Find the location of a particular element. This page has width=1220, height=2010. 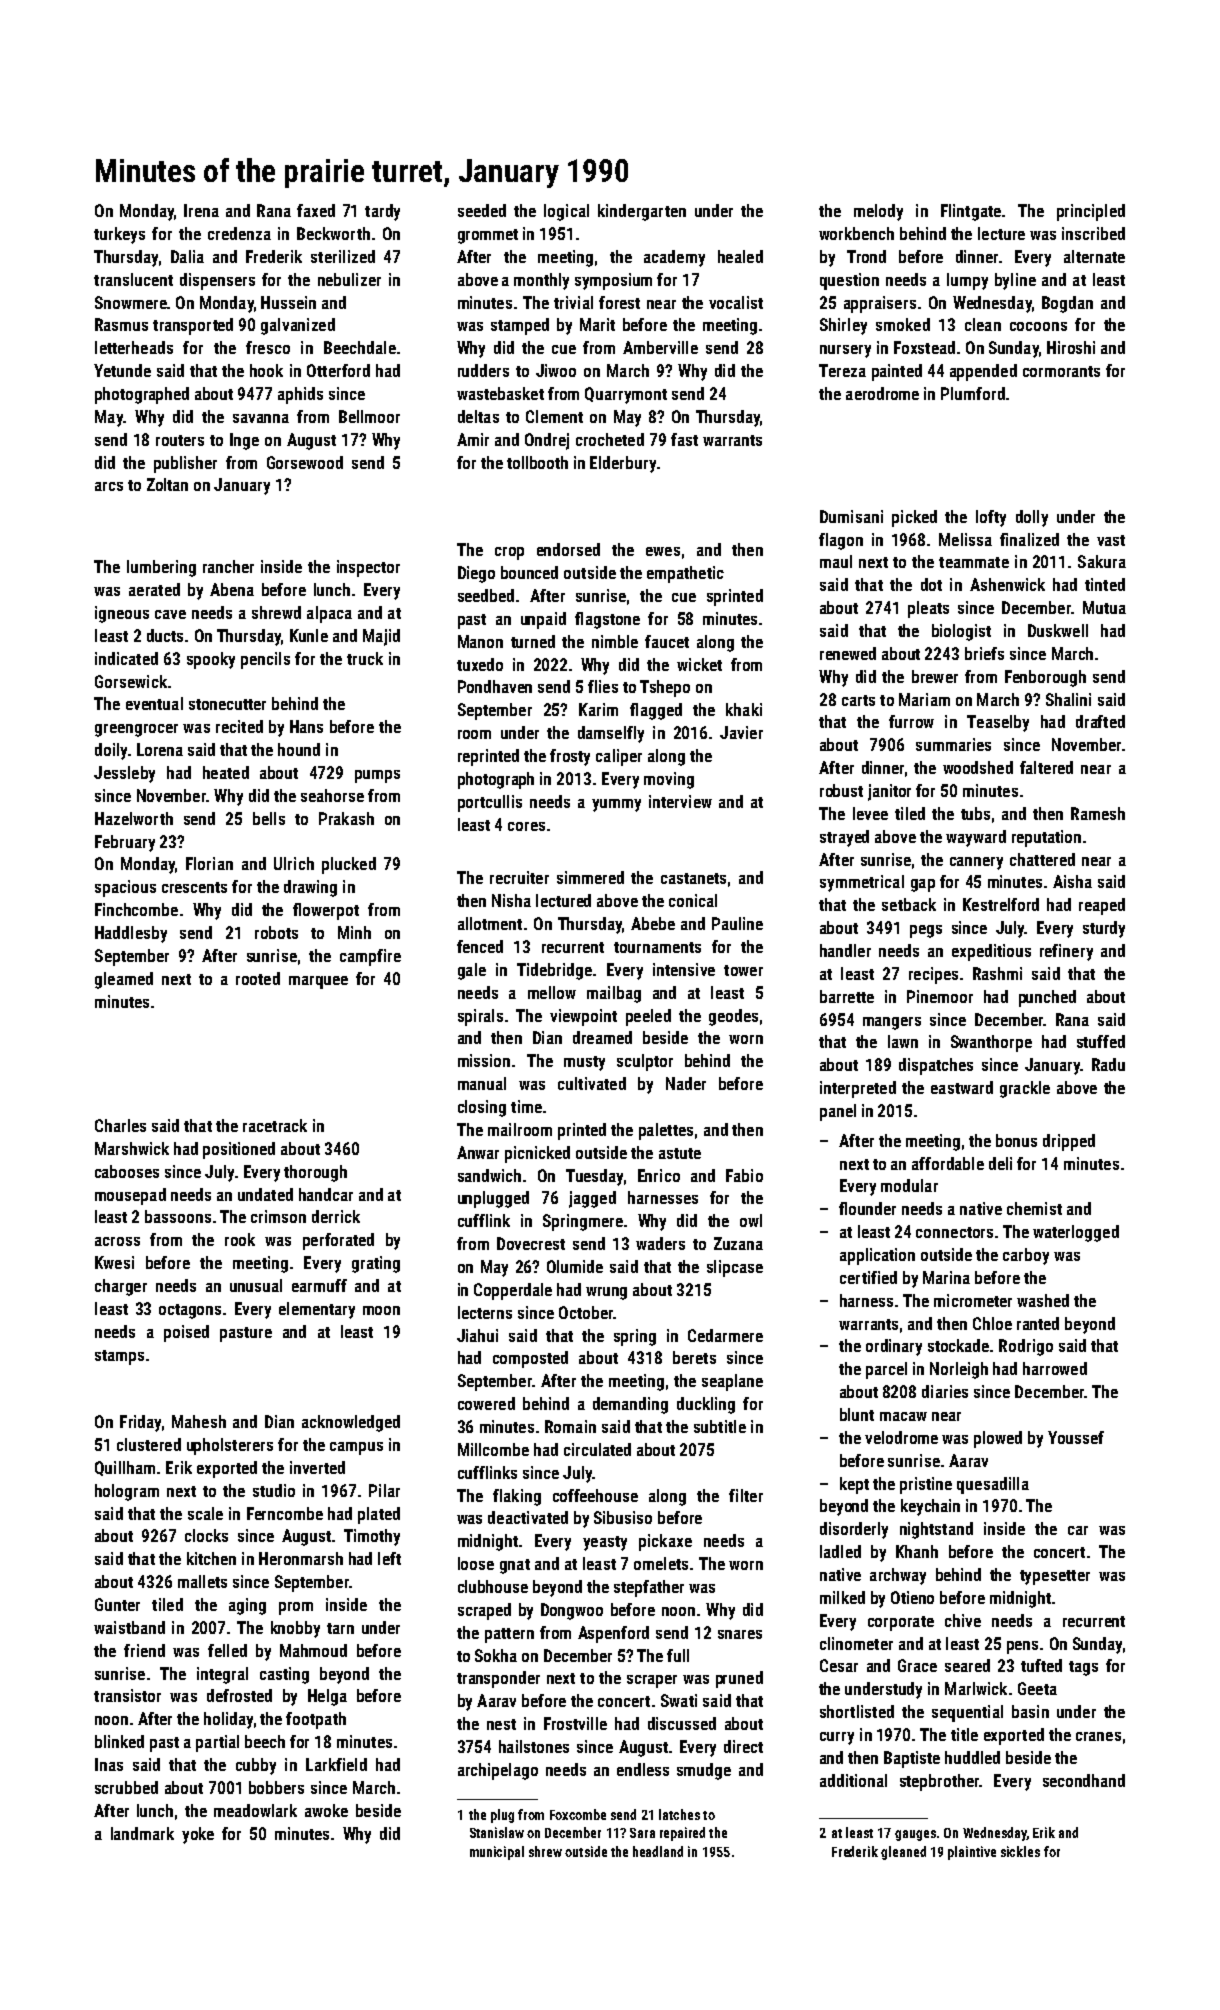

yoke is located at coordinates (198, 1835).
